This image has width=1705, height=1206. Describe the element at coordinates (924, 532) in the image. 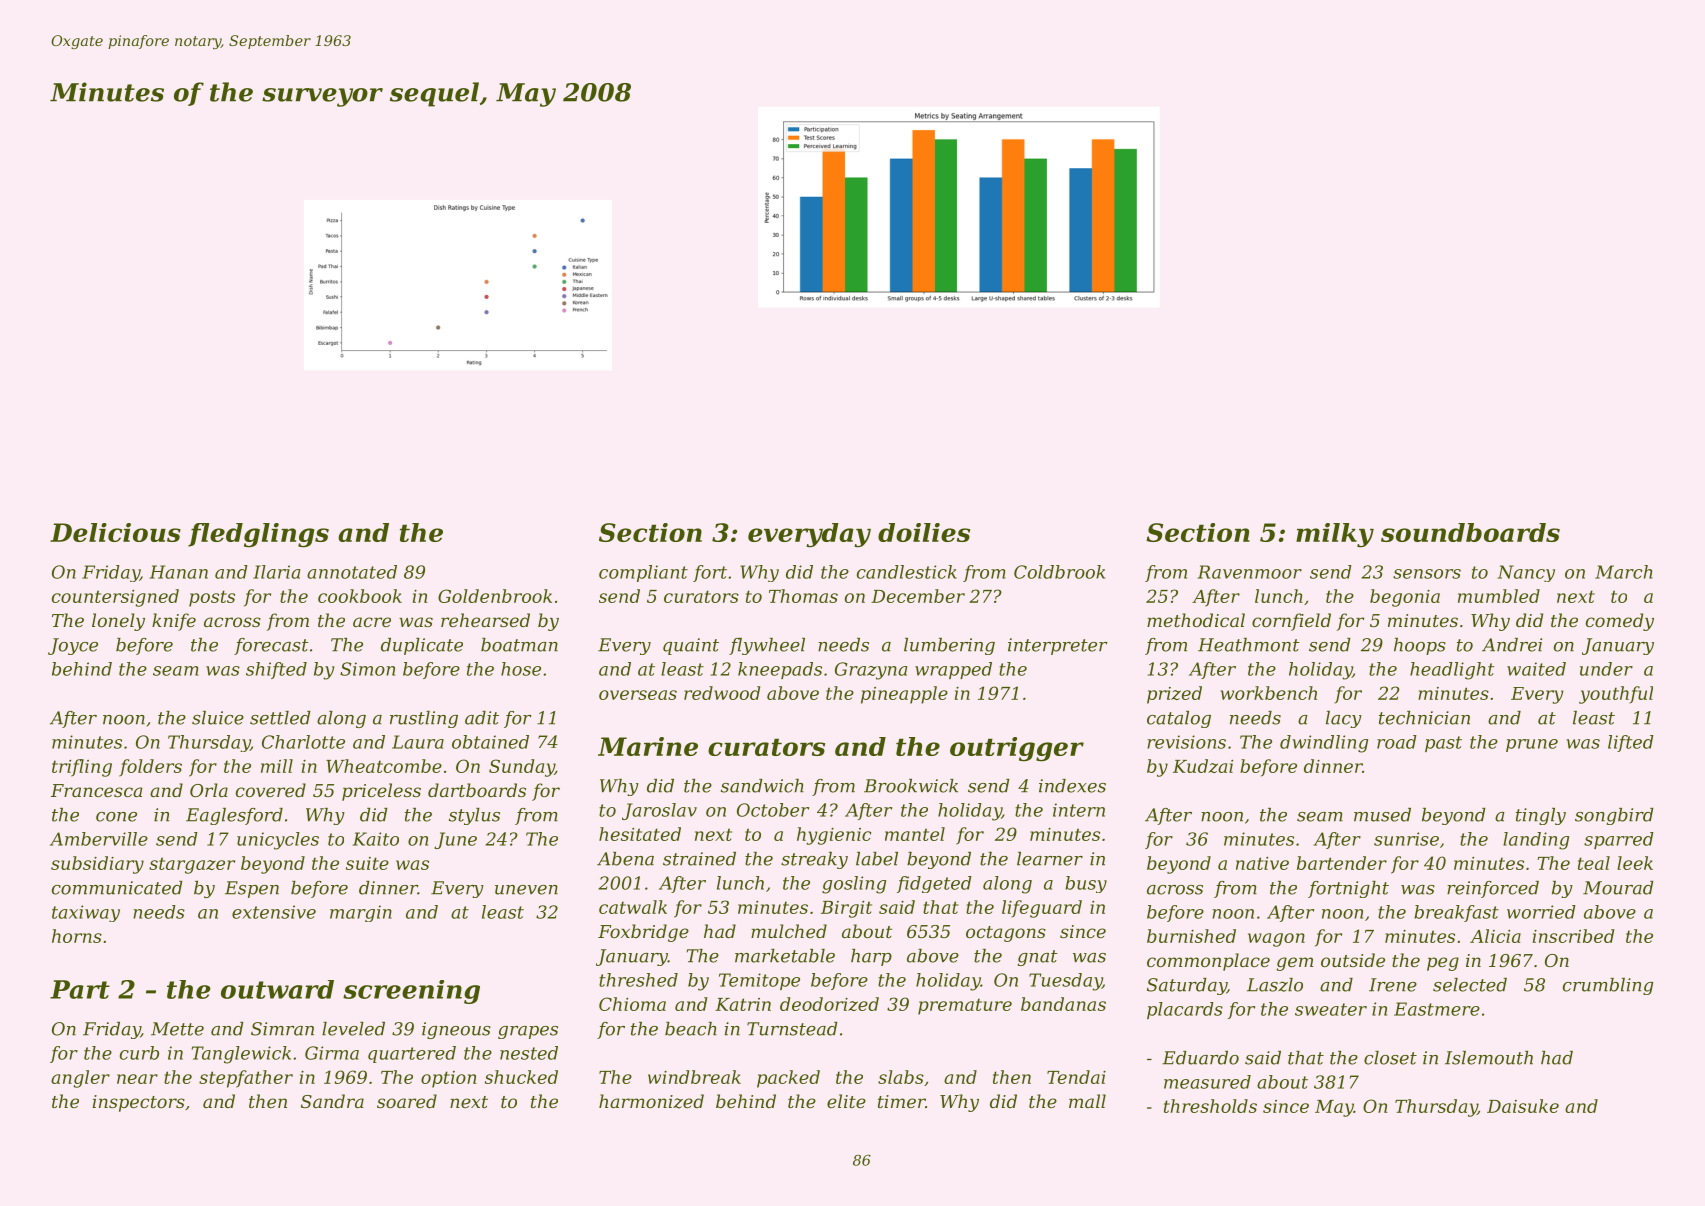

I see `doilies` at that location.
